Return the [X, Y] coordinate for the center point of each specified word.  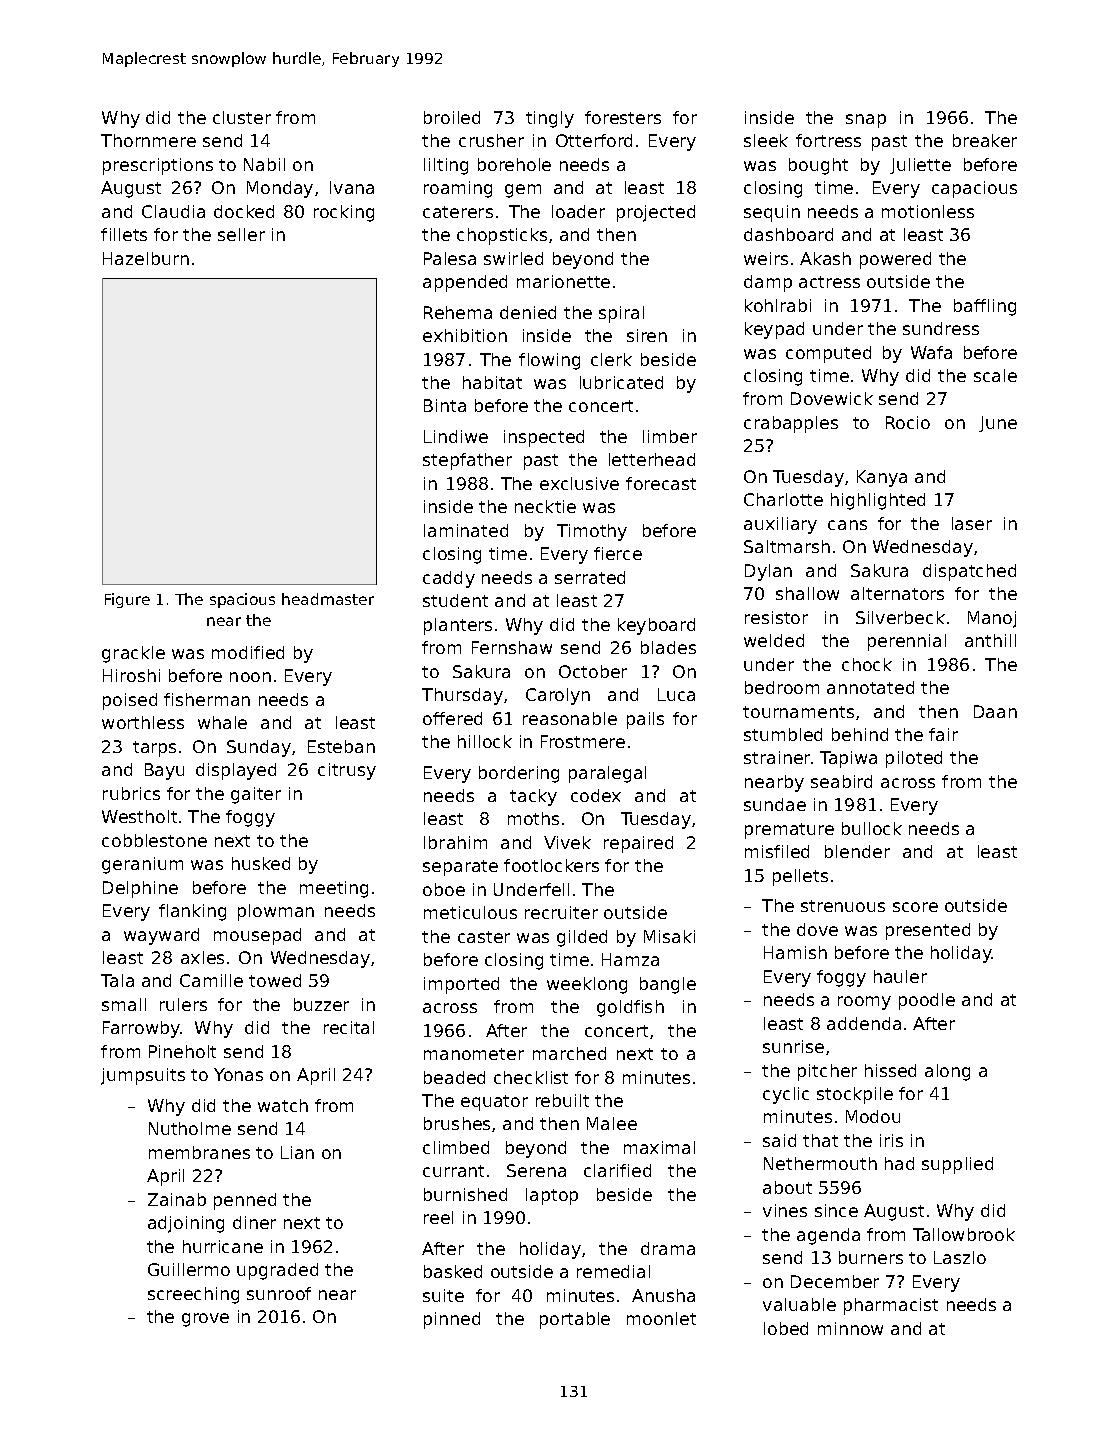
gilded [582, 938]
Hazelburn [146, 258]
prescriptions [158, 166]
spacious [242, 600]
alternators [897, 593]
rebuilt [562, 1100]
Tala [117, 980]
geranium [142, 865]
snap [866, 121]
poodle [927, 1001]
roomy [864, 1003]
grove [205, 1320]
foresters [623, 117]
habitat [492, 382]
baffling [985, 307]
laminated [466, 530]
